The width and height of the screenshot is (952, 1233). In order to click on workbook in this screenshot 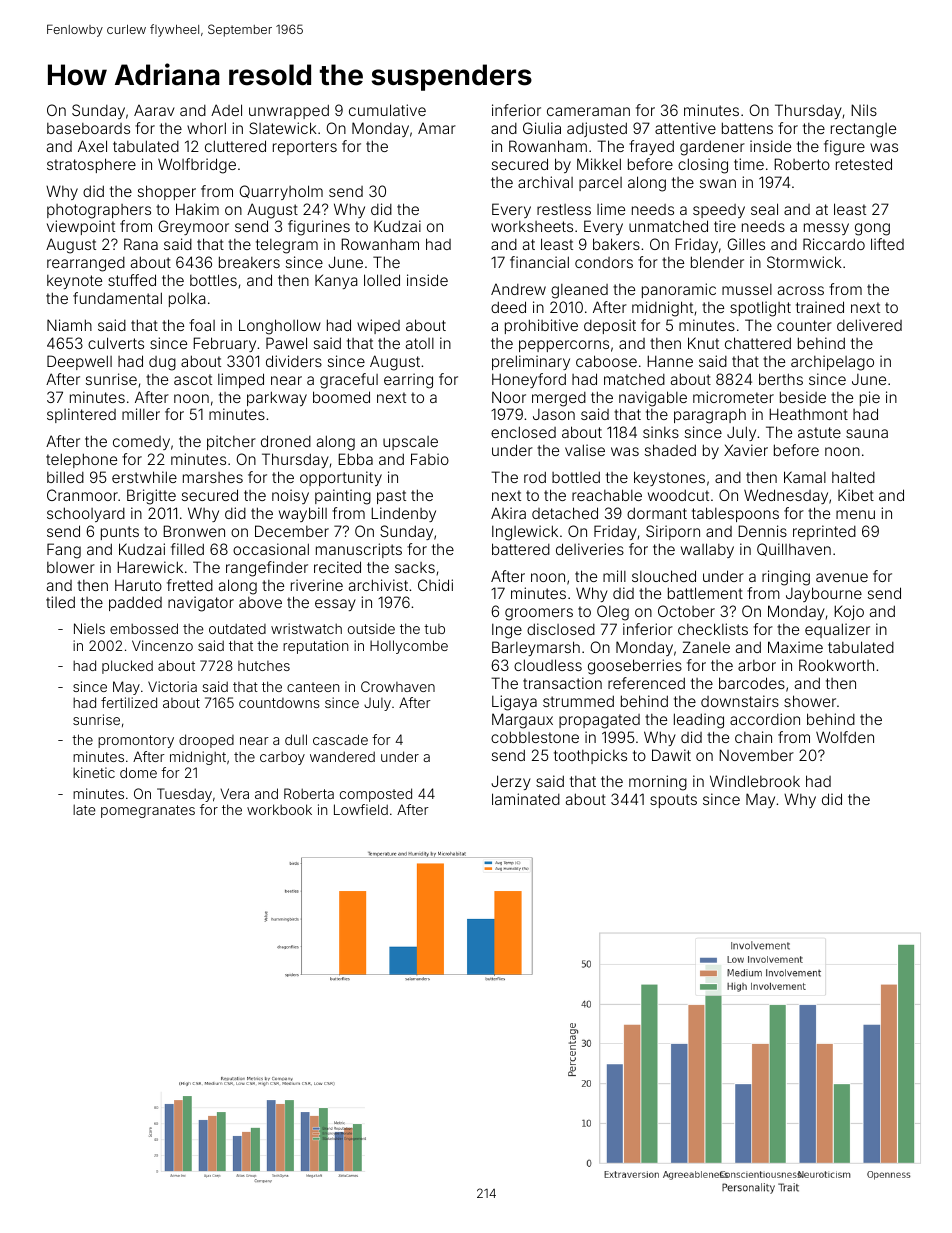, I will do `click(279, 809)`.
